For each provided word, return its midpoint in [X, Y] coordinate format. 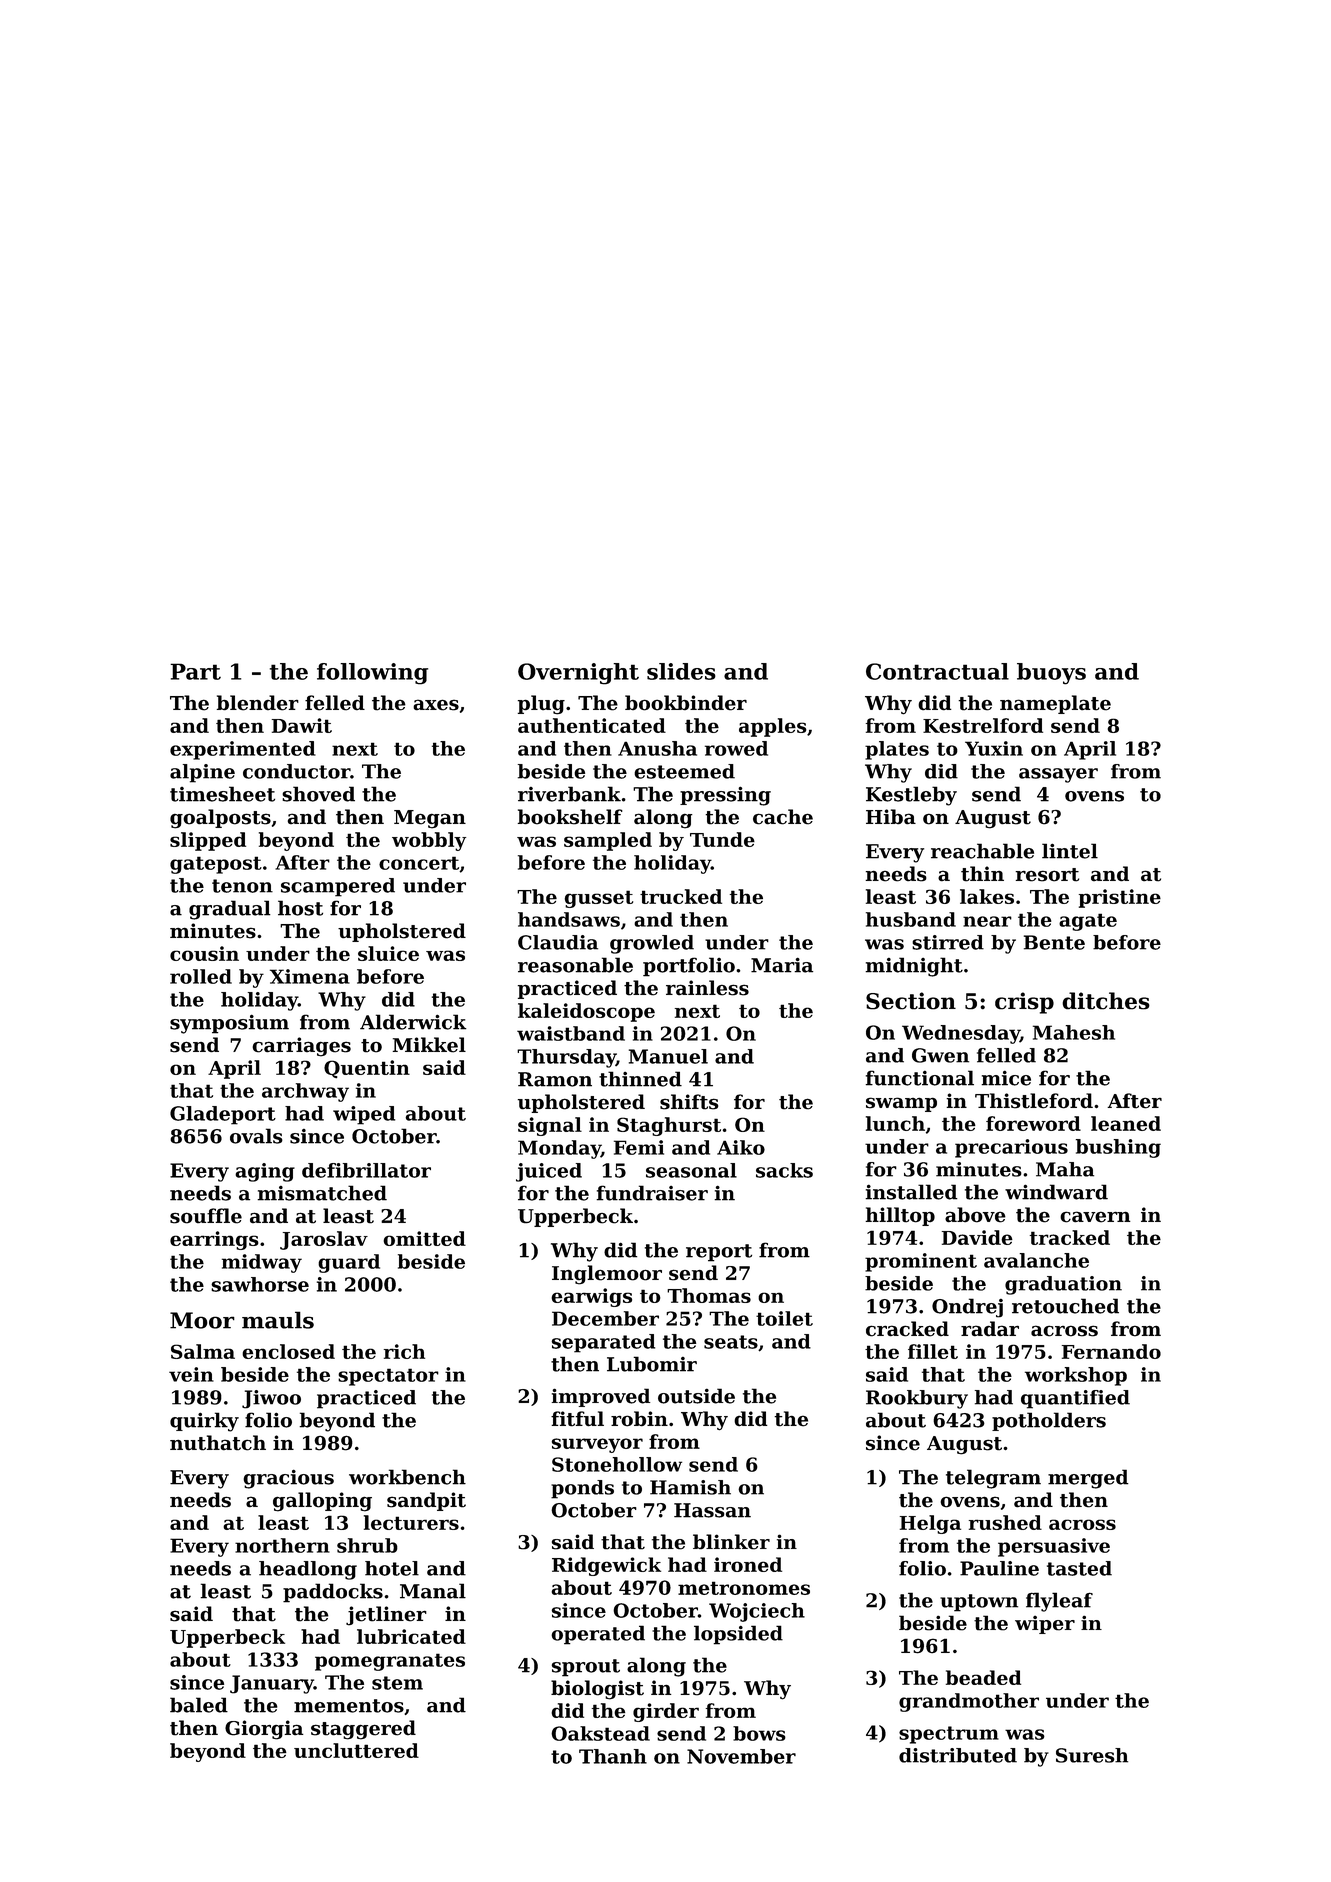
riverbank [569, 794]
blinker [731, 1542]
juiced [549, 1172]
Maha [1065, 1169]
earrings [214, 1240]
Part [195, 671]
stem [397, 1683]
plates [897, 750]
